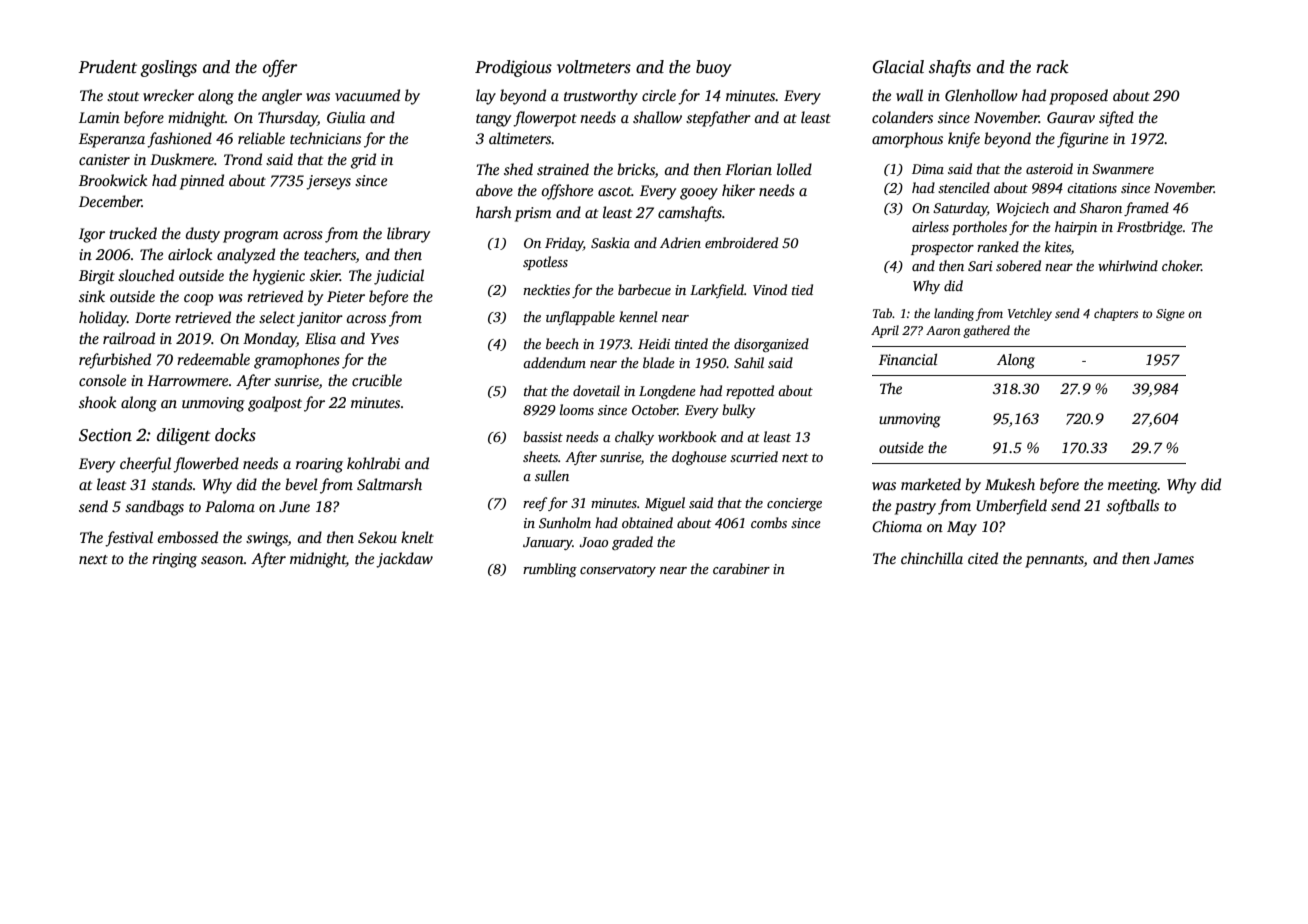  What do you see at coordinates (552, 475) in the page?
I see `sullen` at bounding box center [552, 475].
